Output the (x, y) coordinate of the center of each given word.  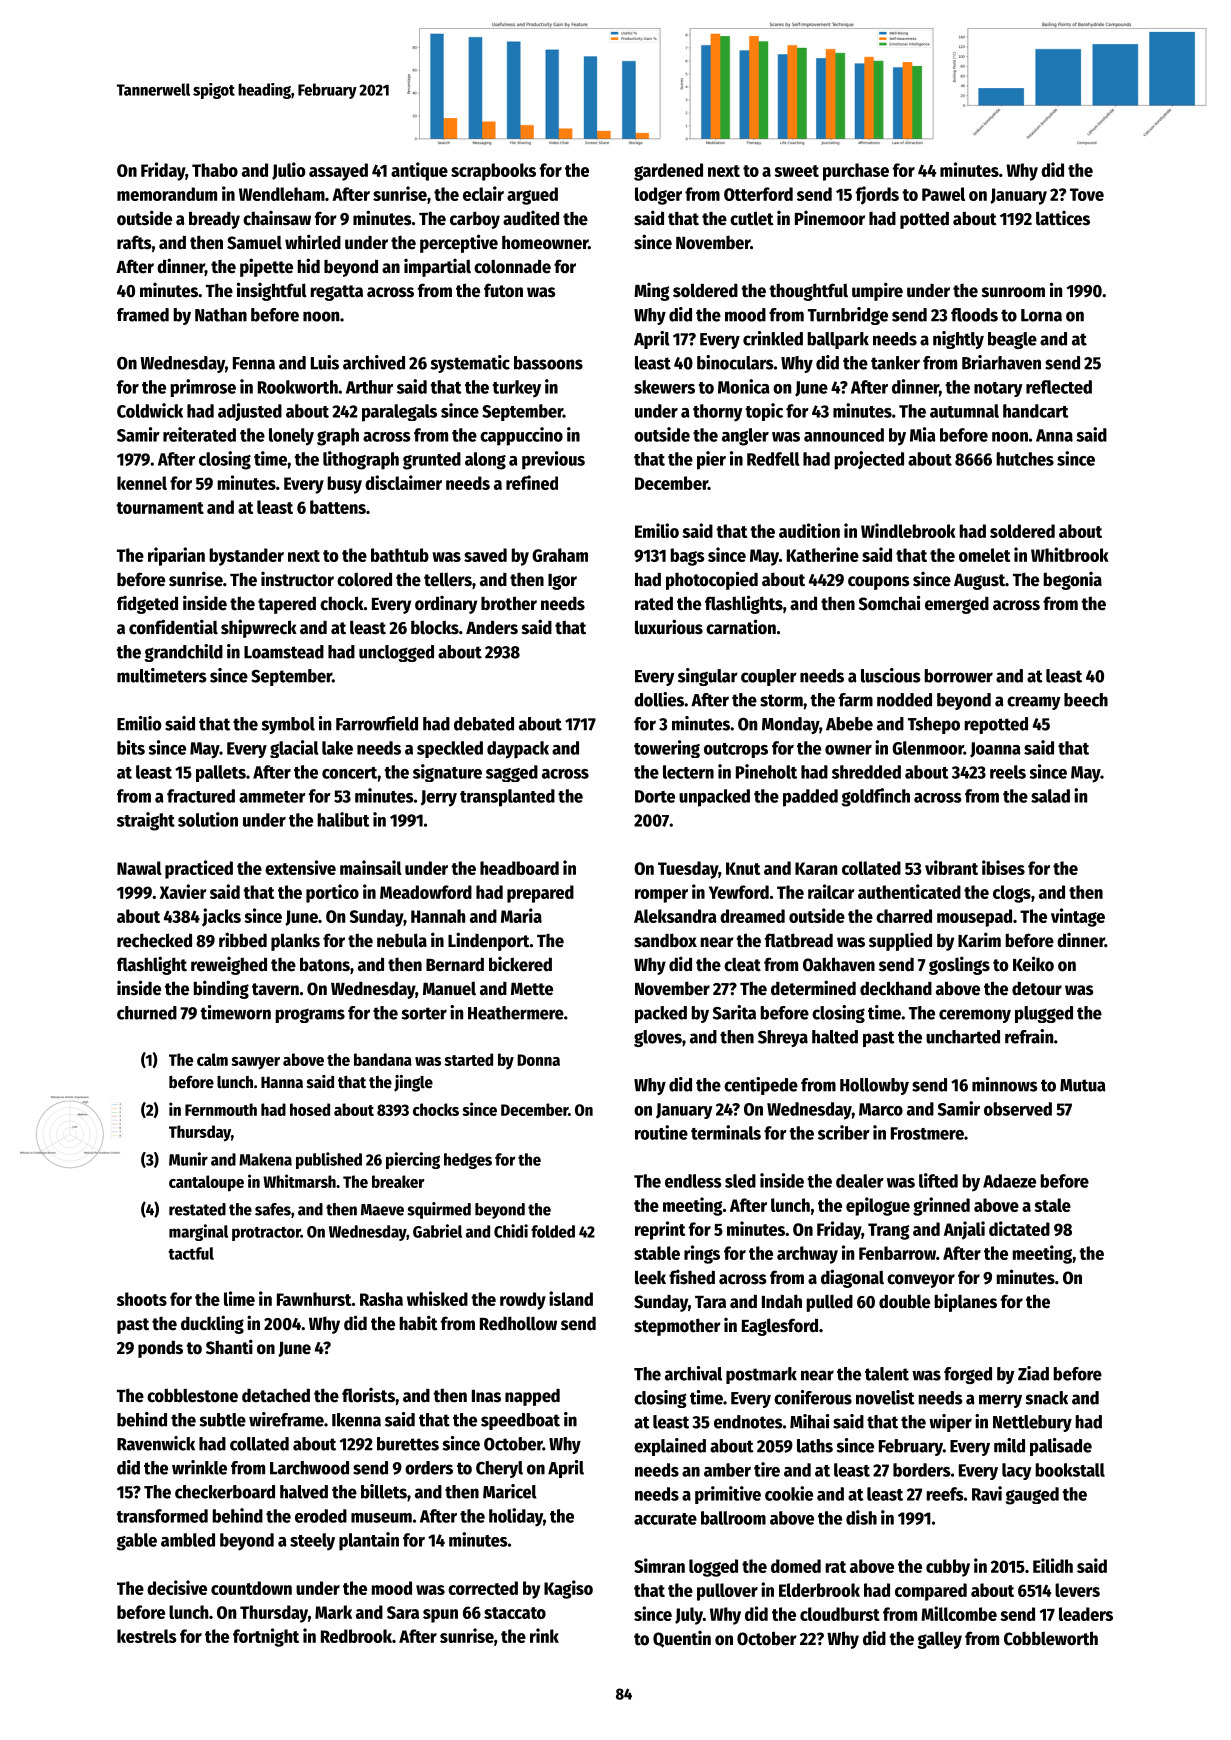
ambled (188, 1540)
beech (1086, 700)
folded (553, 1231)
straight (146, 821)
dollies (659, 699)
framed (143, 315)
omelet (984, 555)
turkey (516, 389)
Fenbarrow (897, 1253)
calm (212, 1059)
